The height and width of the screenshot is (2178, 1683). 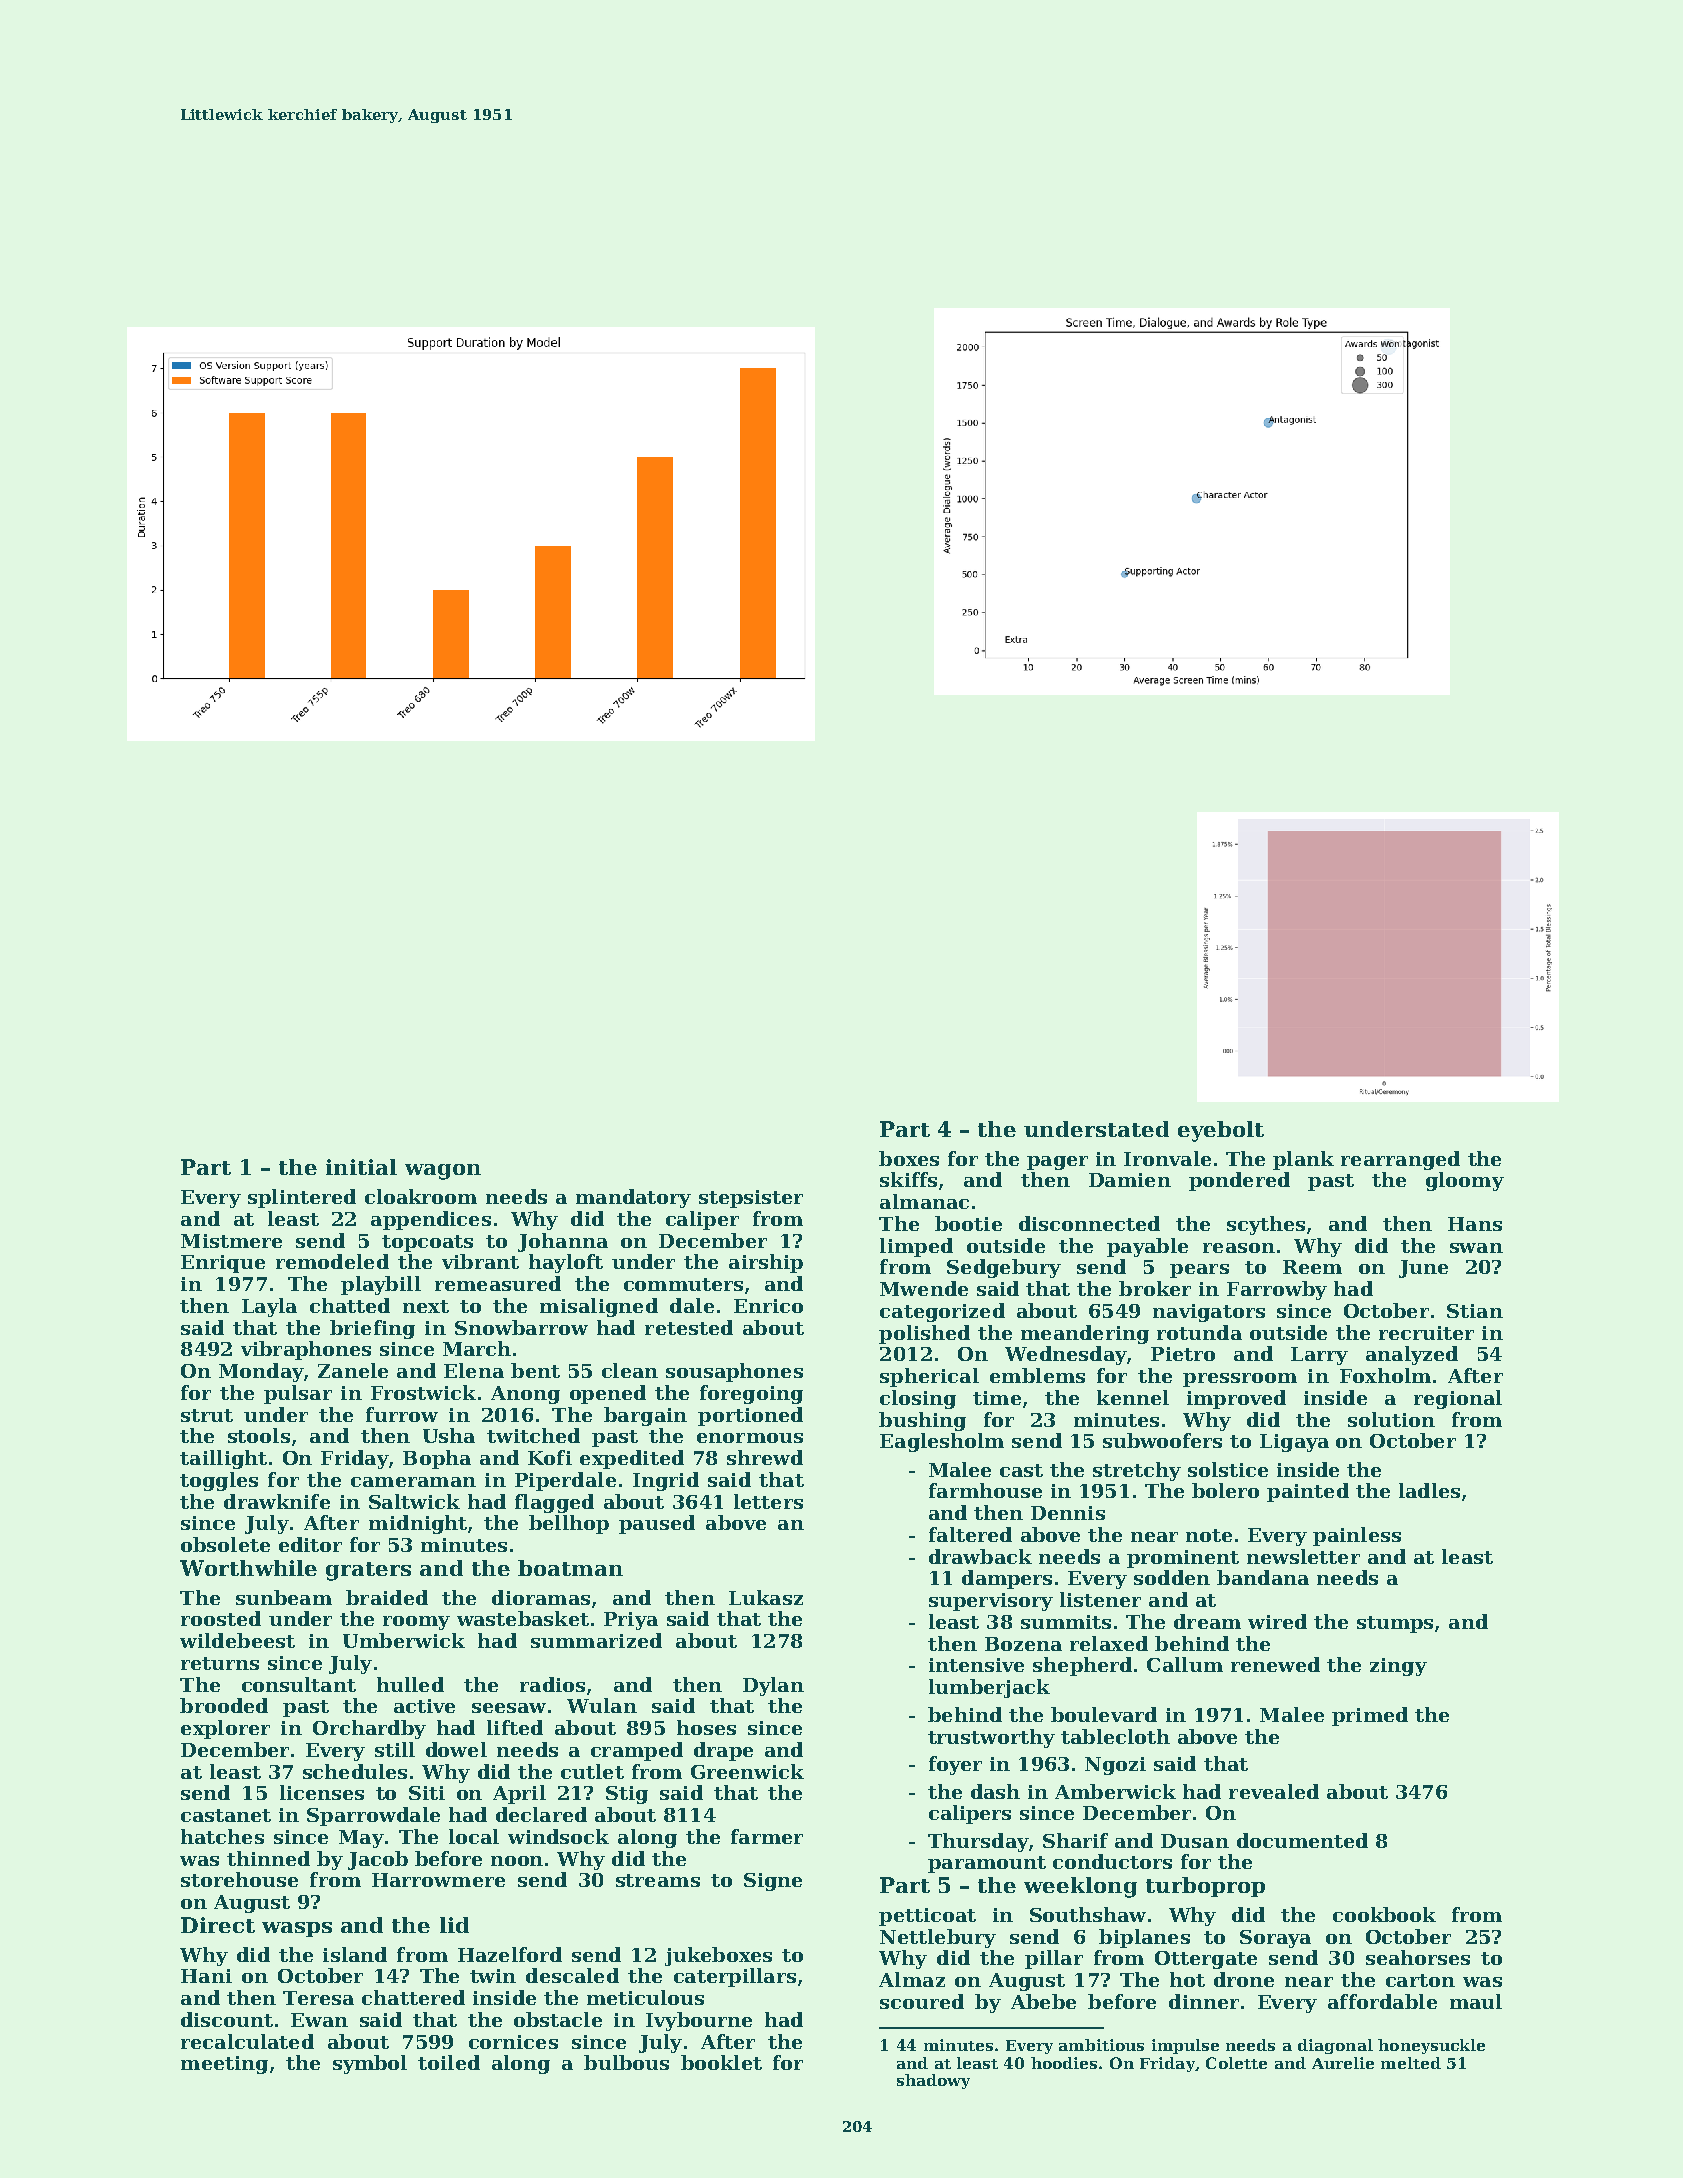 What do you see at coordinates (224, 2065) in the screenshot?
I see `meeting` at bounding box center [224, 2065].
